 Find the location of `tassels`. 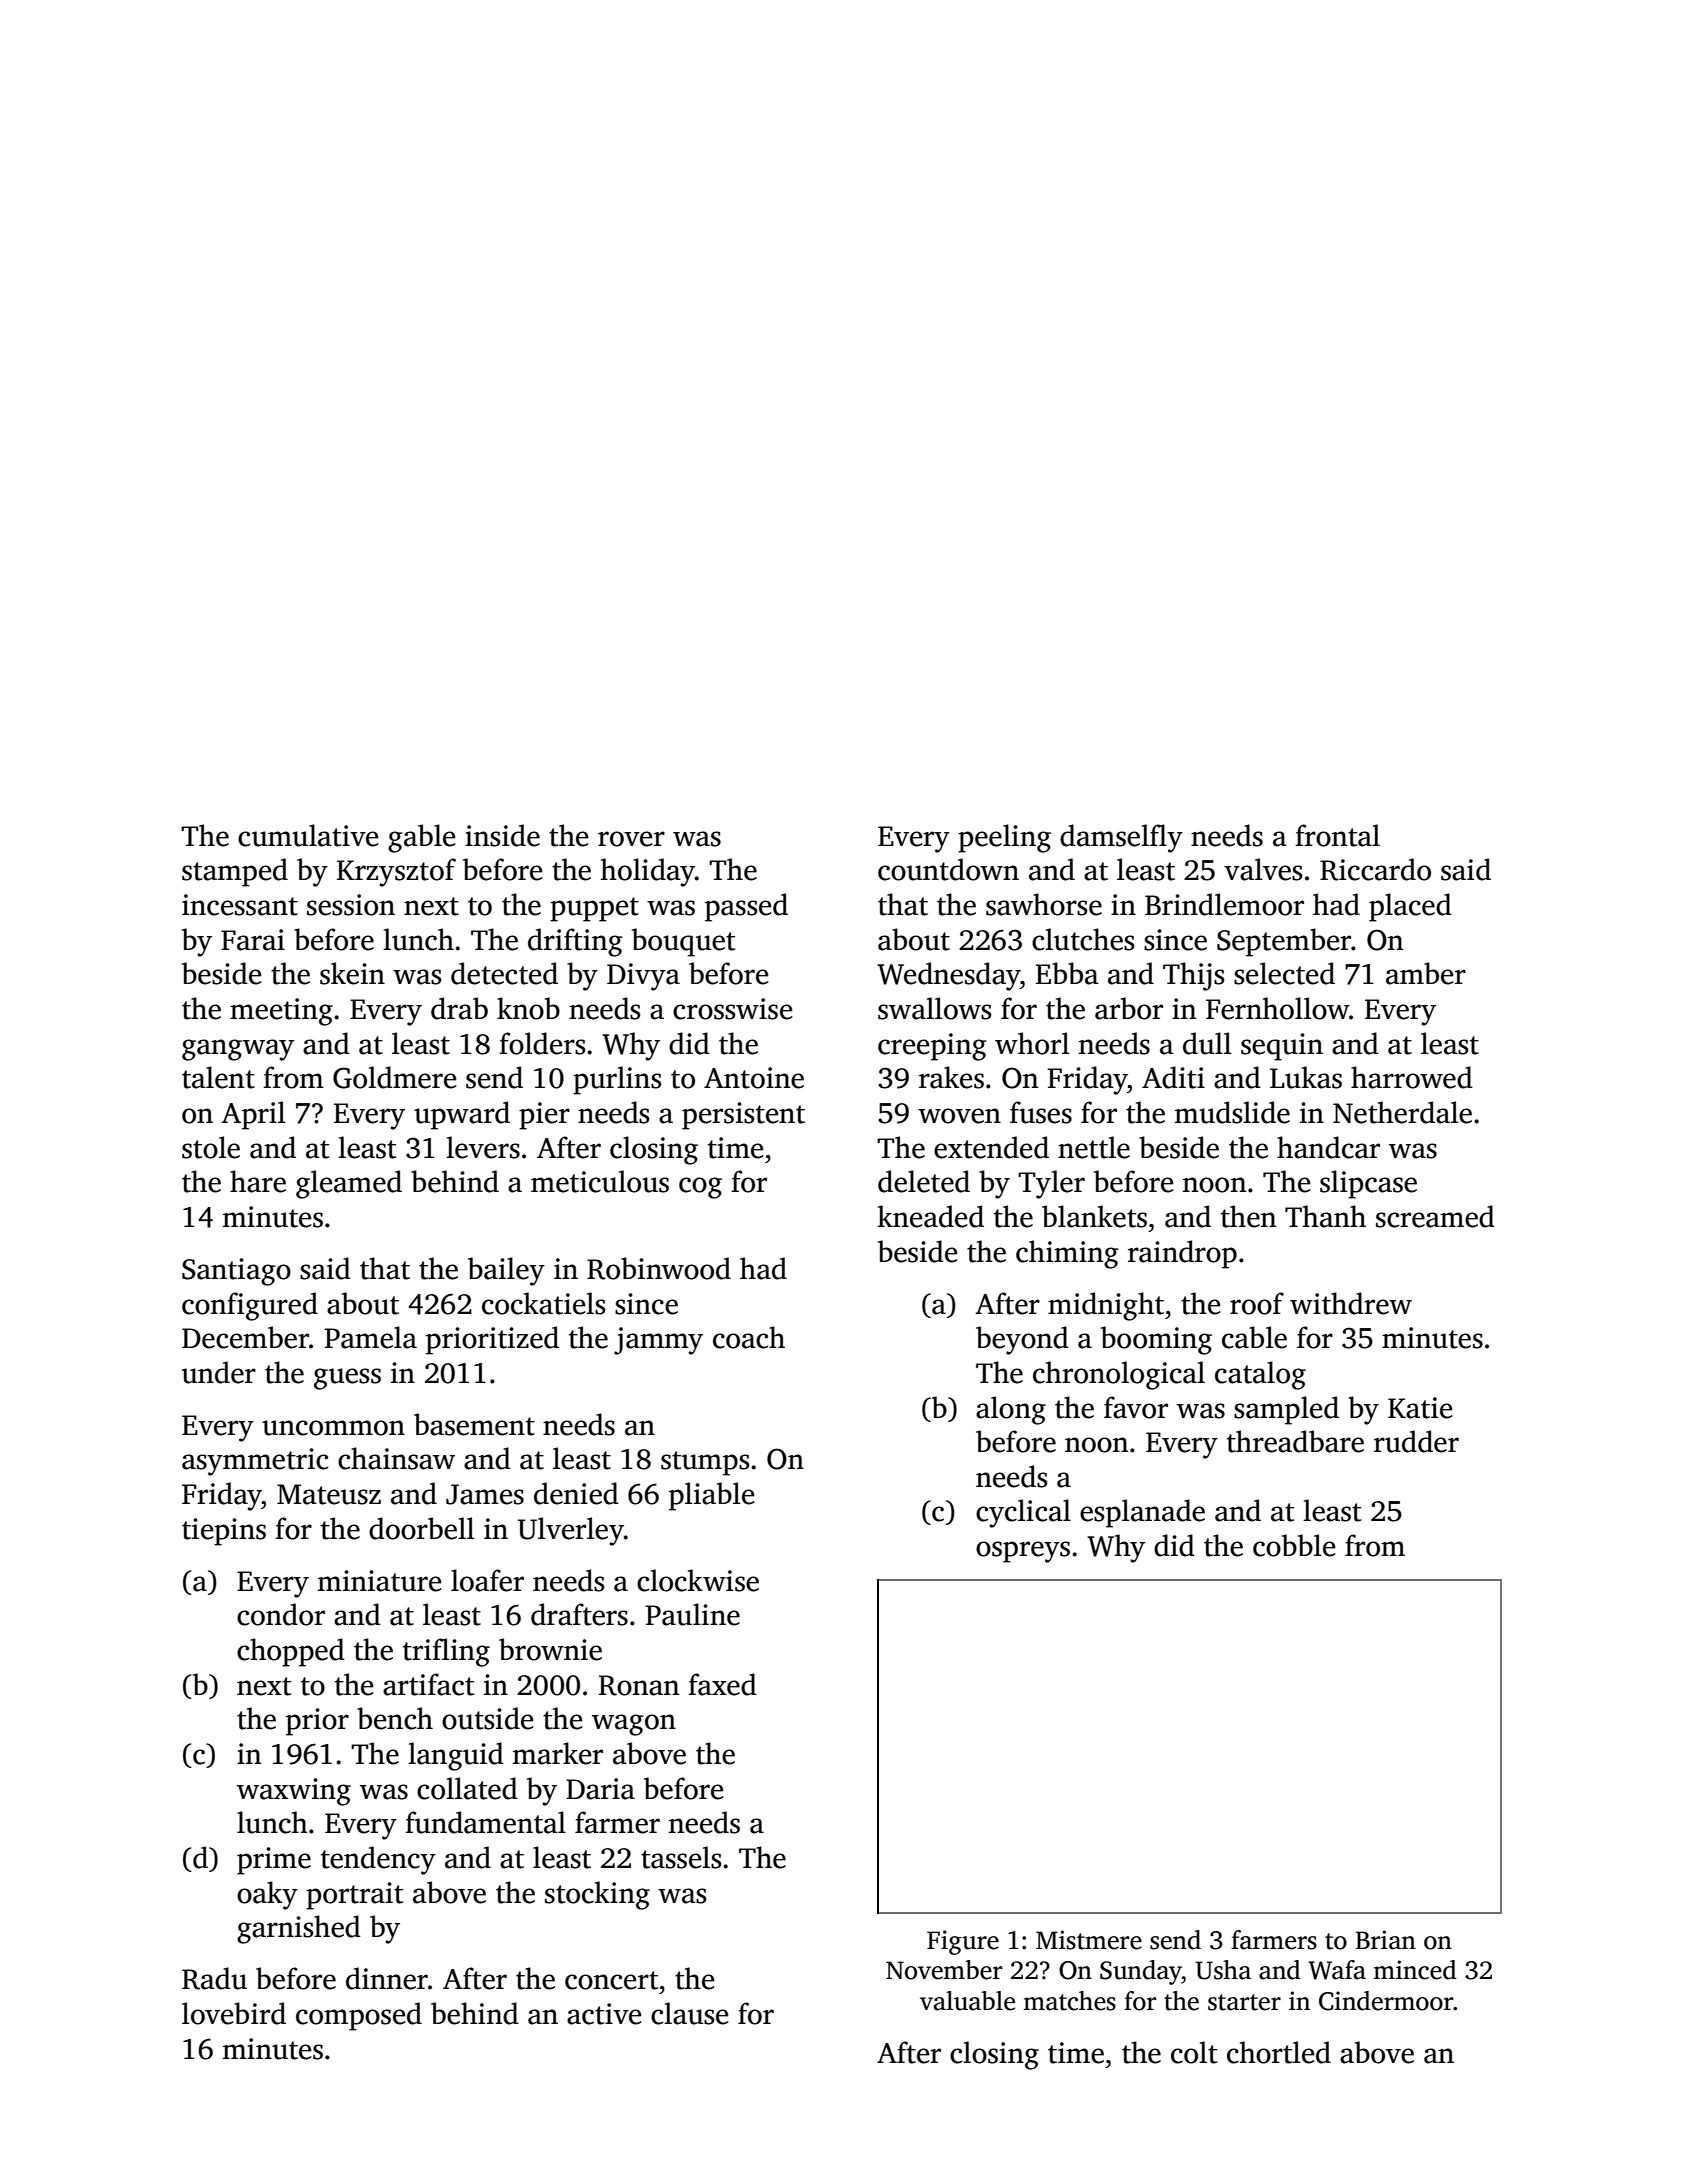

tassels is located at coordinates (681, 1857).
